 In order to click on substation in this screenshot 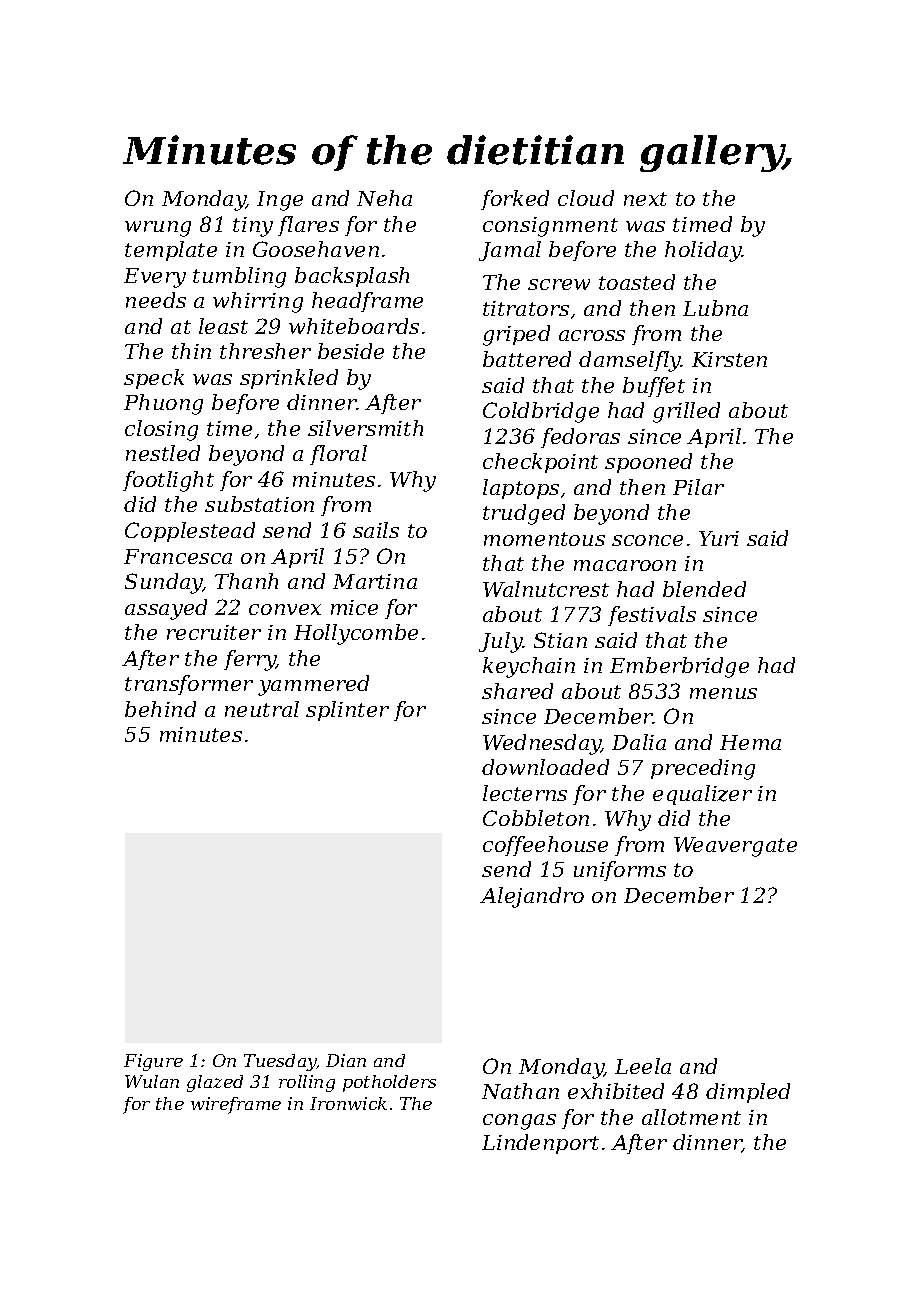, I will do `click(259, 504)`.
